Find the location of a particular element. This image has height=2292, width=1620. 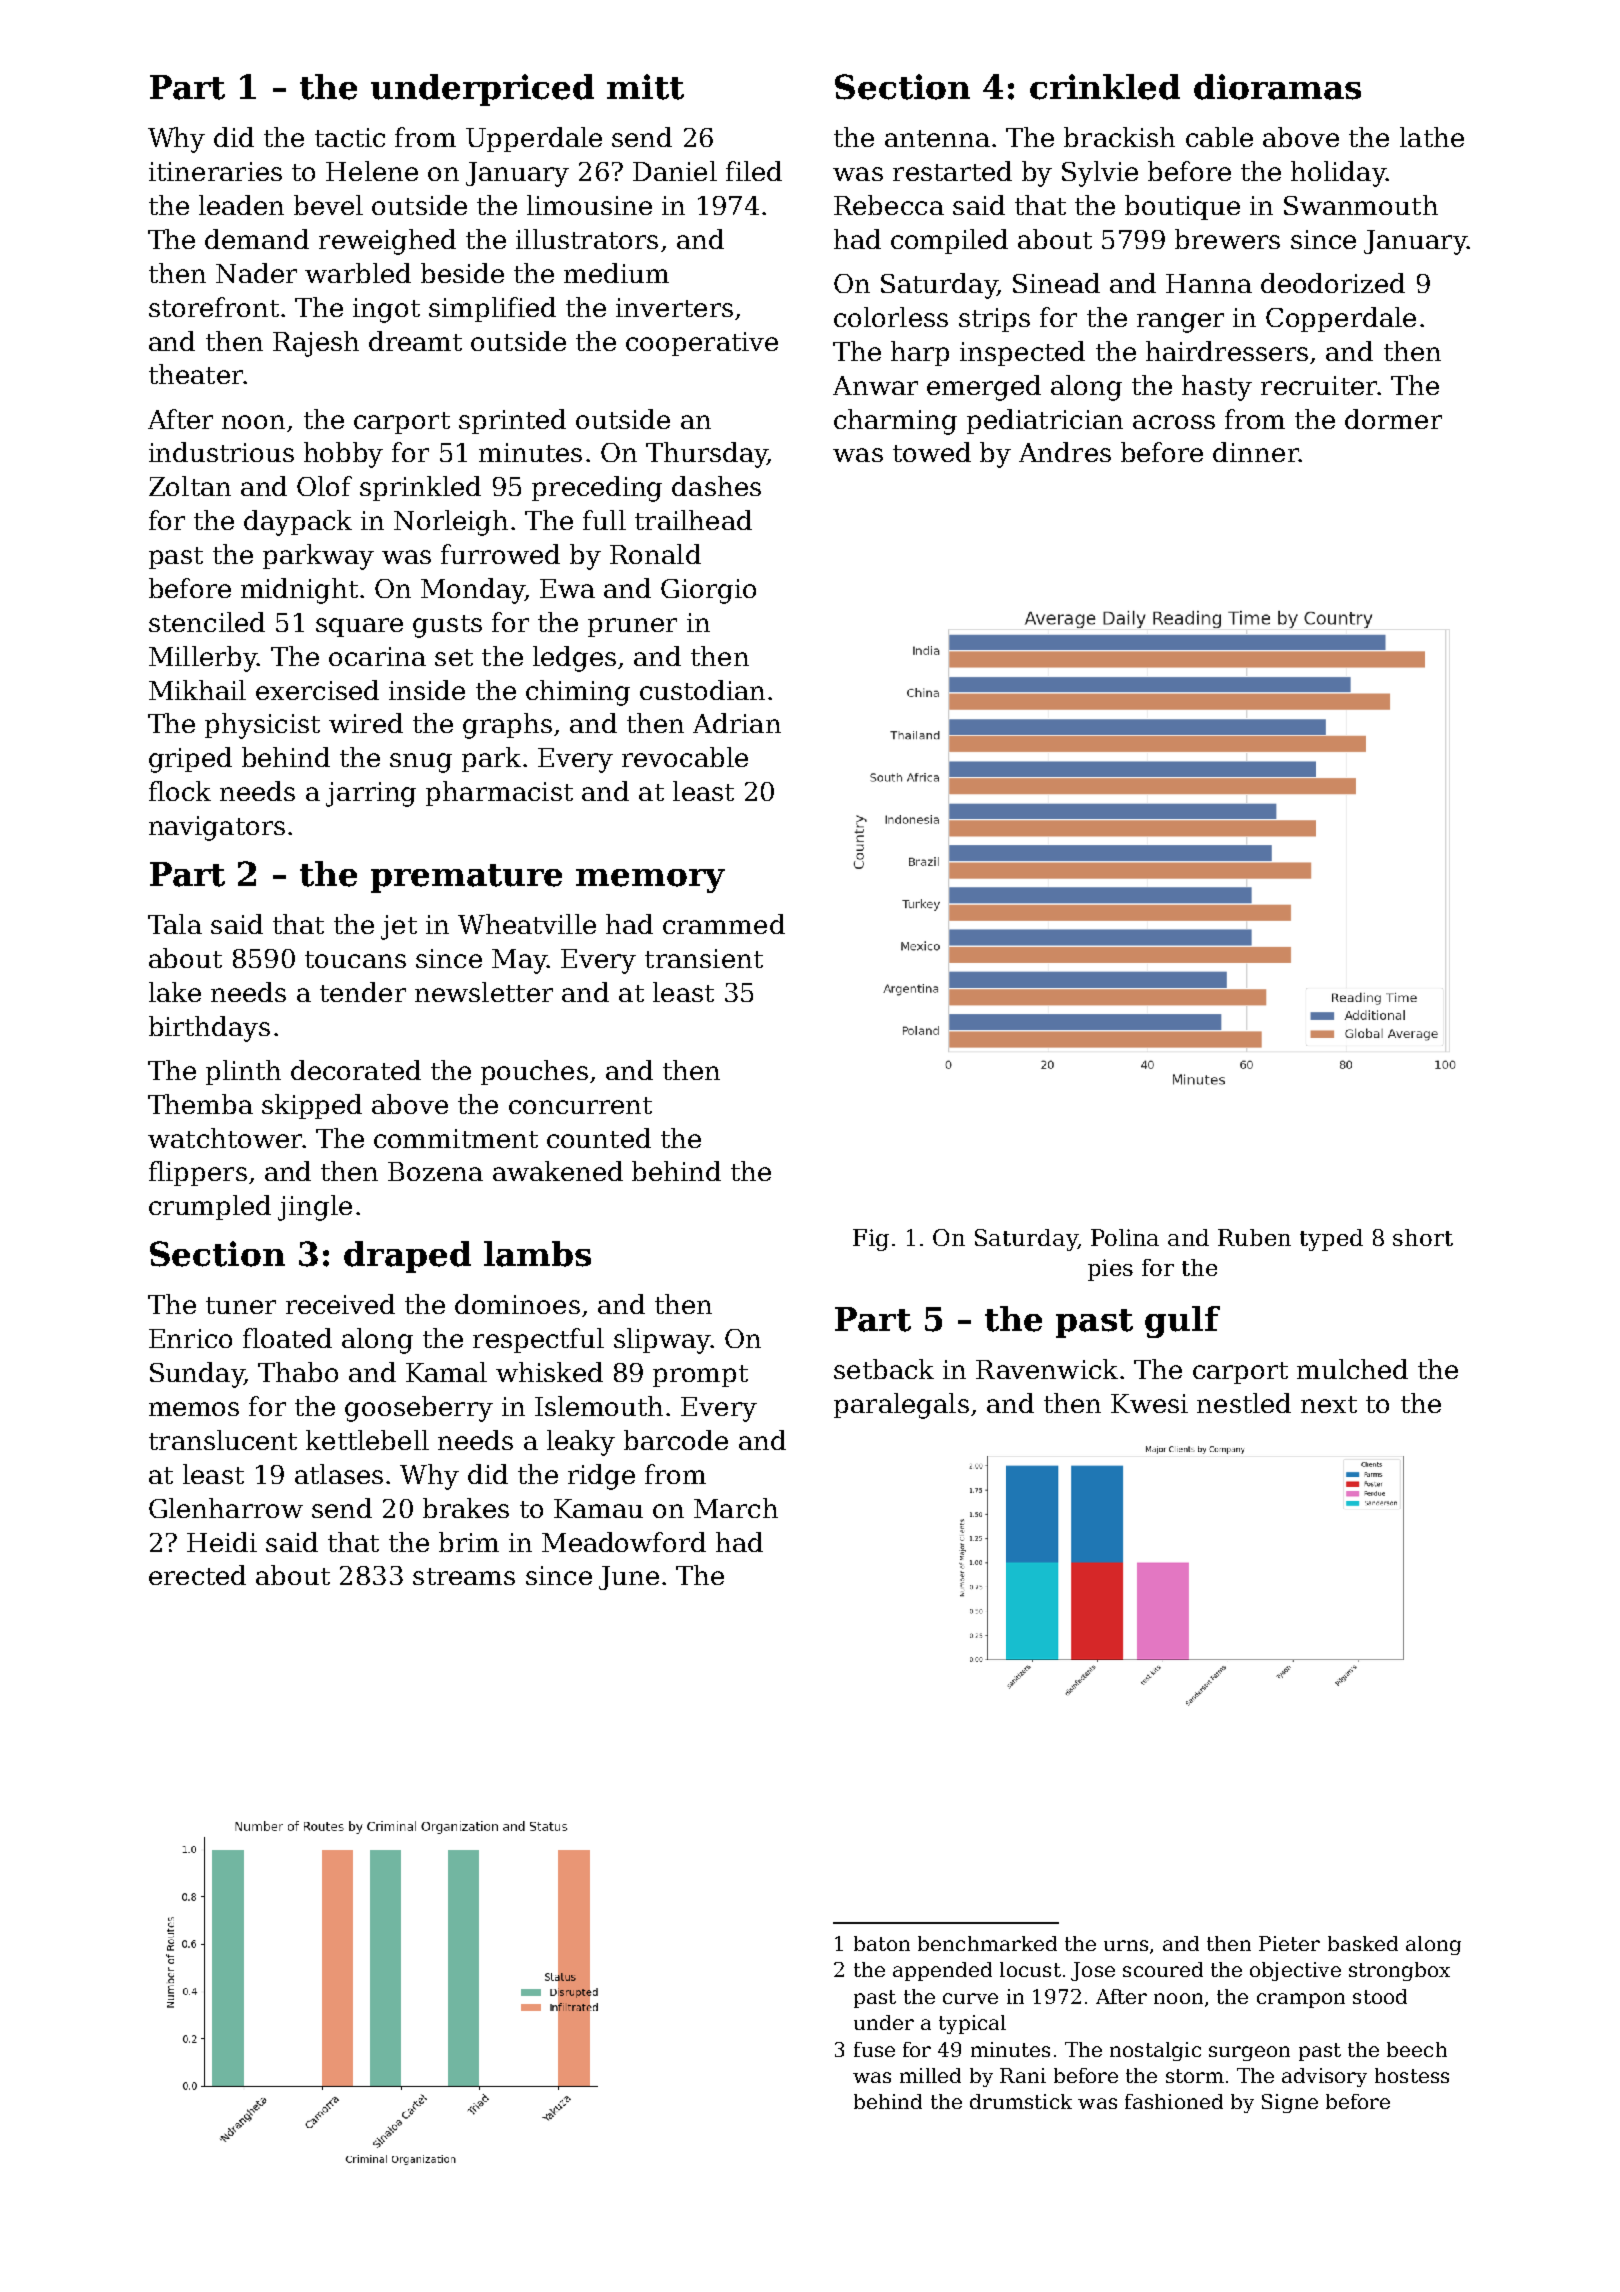

baton is located at coordinates (882, 1943).
